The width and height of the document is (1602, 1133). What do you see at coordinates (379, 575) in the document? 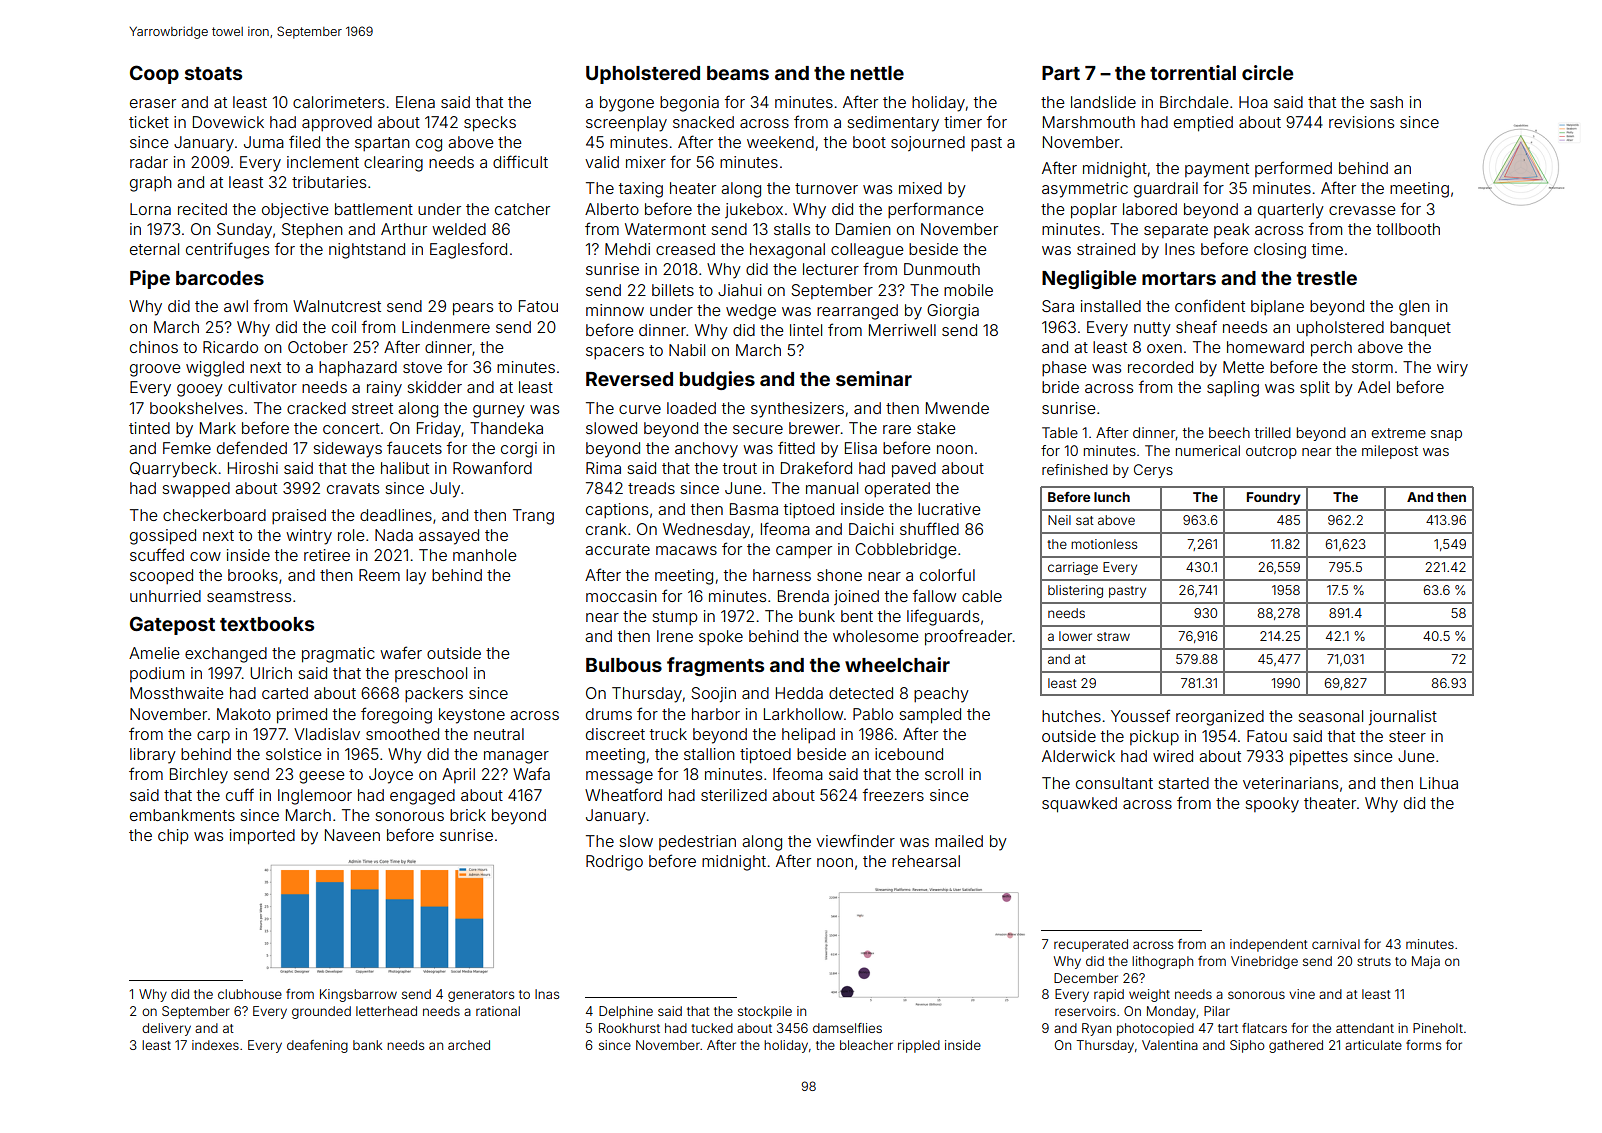
I see `Reem` at bounding box center [379, 575].
